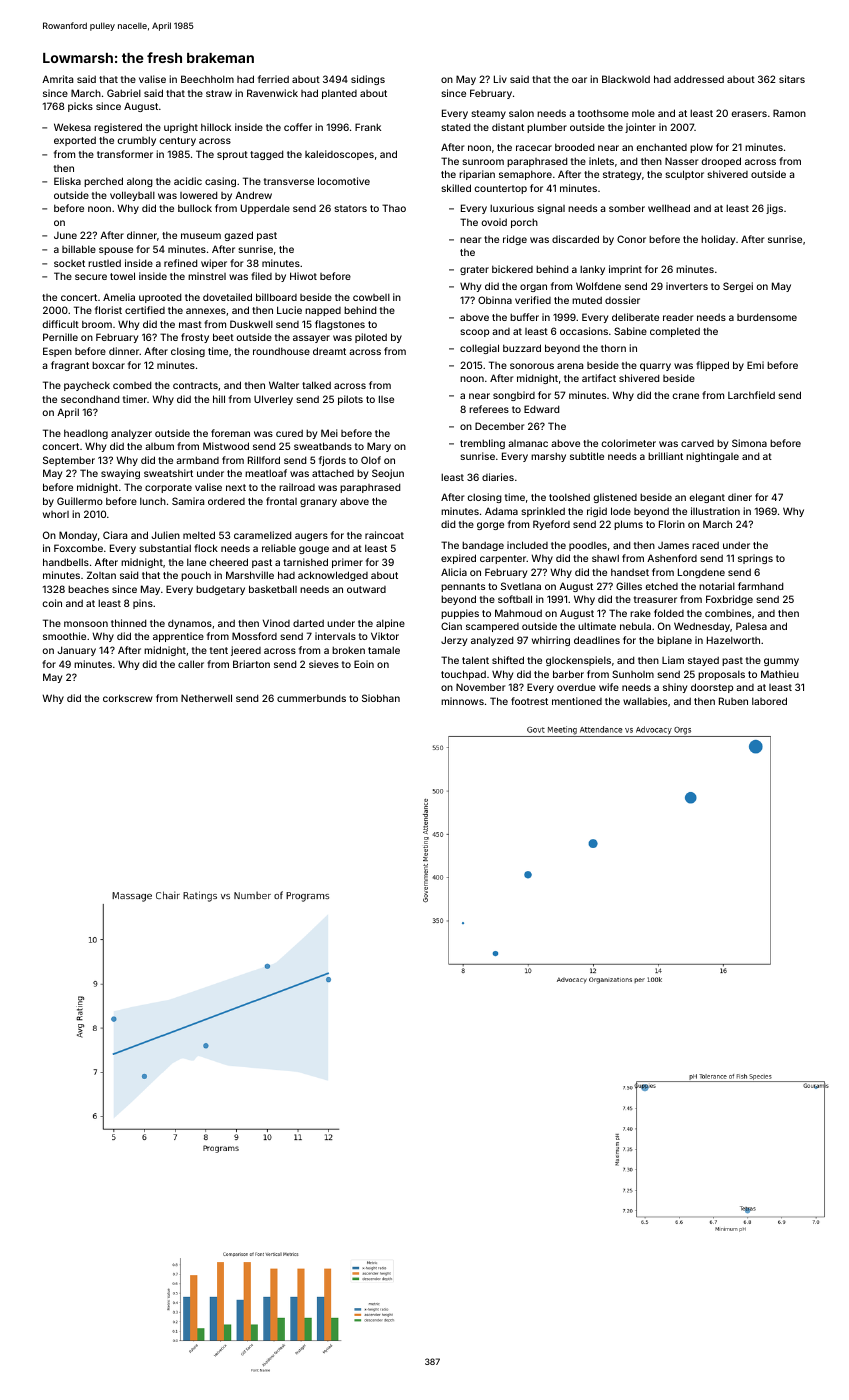 The width and height of the screenshot is (849, 1400). What do you see at coordinates (479, 349) in the screenshot?
I see `collegial` at bounding box center [479, 349].
